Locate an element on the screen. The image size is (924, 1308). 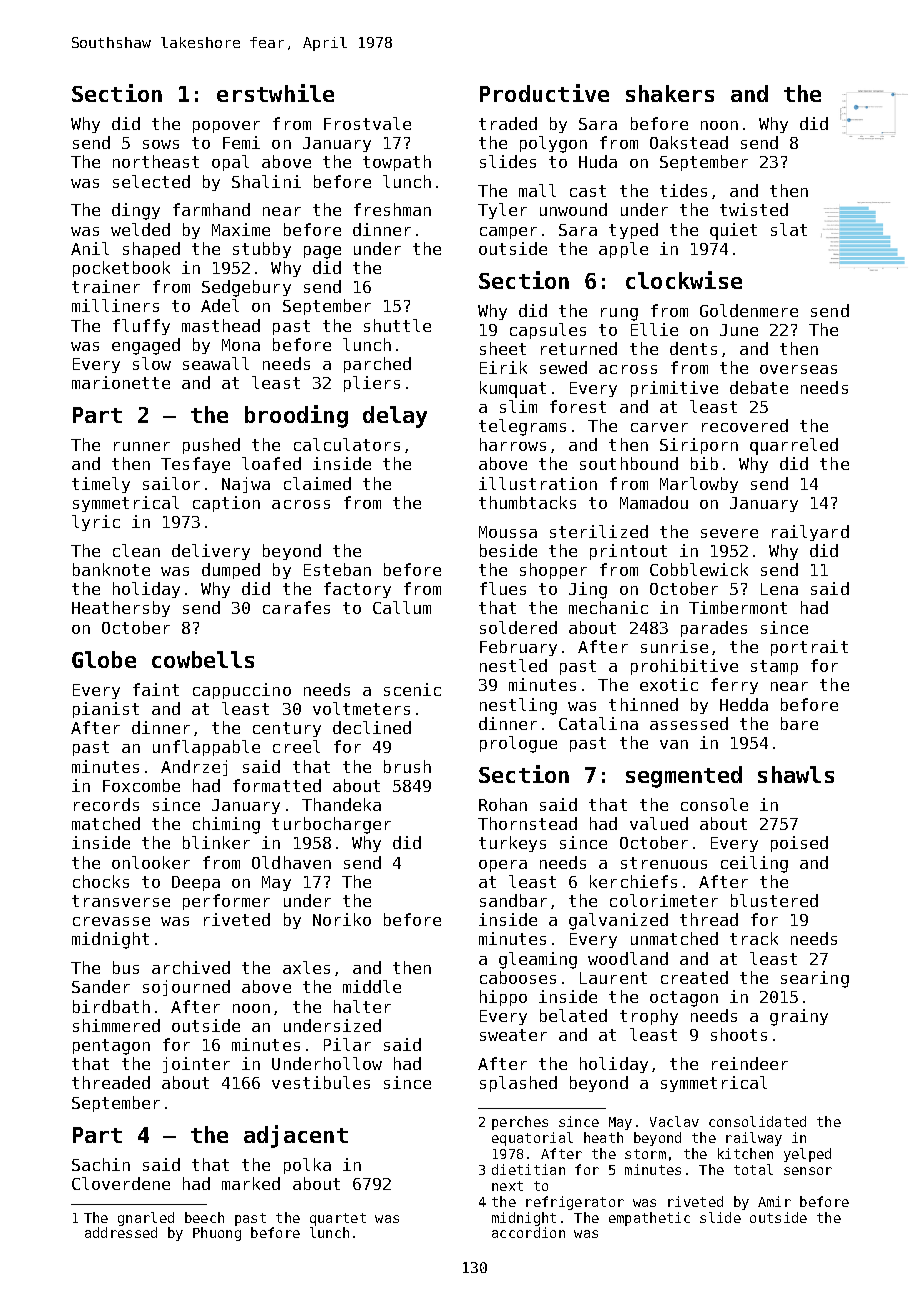
strenuous is located at coordinates (664, 863).
